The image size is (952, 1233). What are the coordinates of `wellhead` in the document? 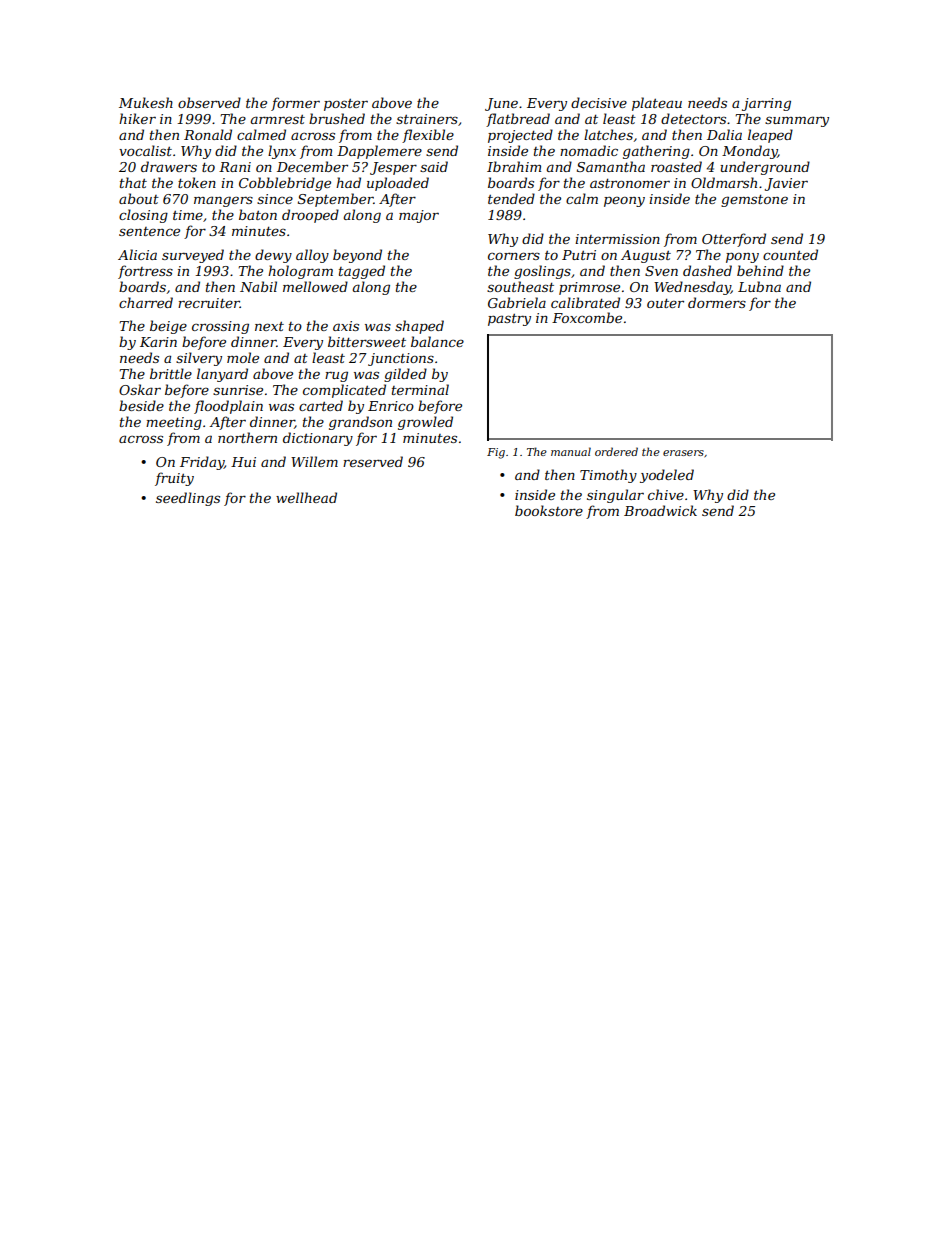 It's located at (306, 497).
